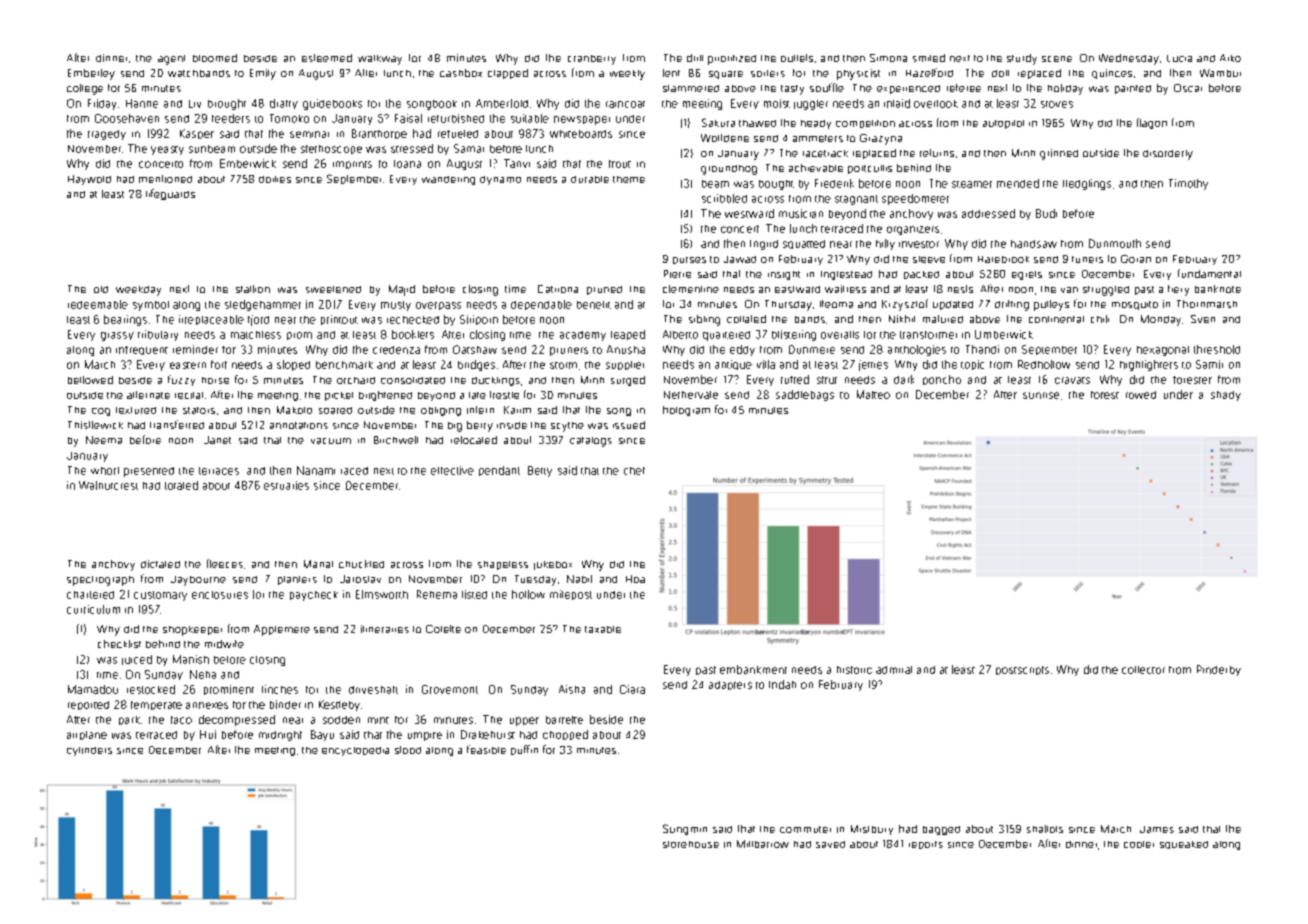 The image size is (1308, 924). Describe the element at coordinates (171, 60) in the screenshot. I see `agent` at that location.
